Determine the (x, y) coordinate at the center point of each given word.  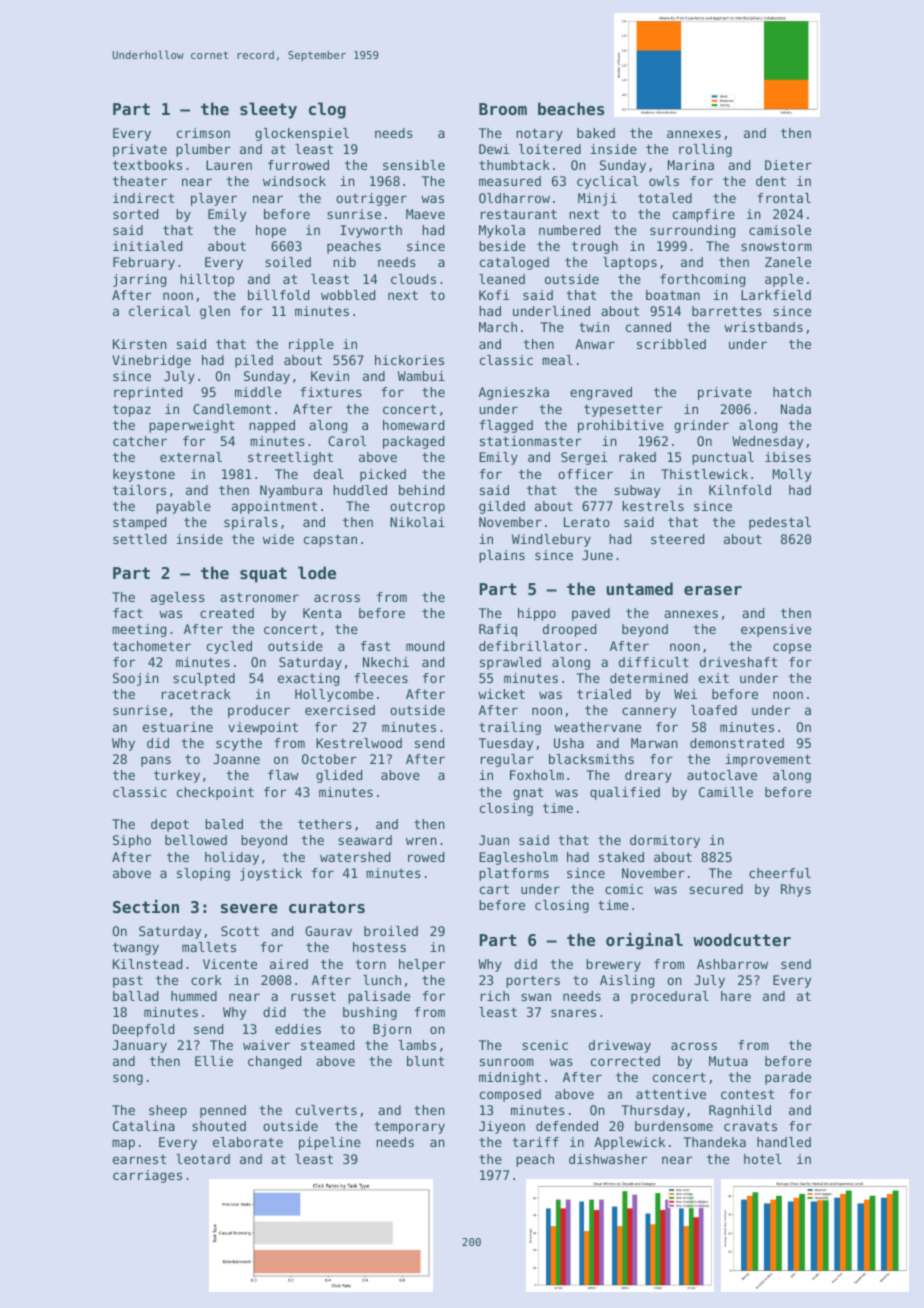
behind (421, 490)
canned (648, 327)
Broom (503, 109)
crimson (203, 133)
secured (716, 889)
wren (421, 841)
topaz (132, 410)
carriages (147, 1176)
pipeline (330, 1143)
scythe (239, 744)
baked (596, 133)
